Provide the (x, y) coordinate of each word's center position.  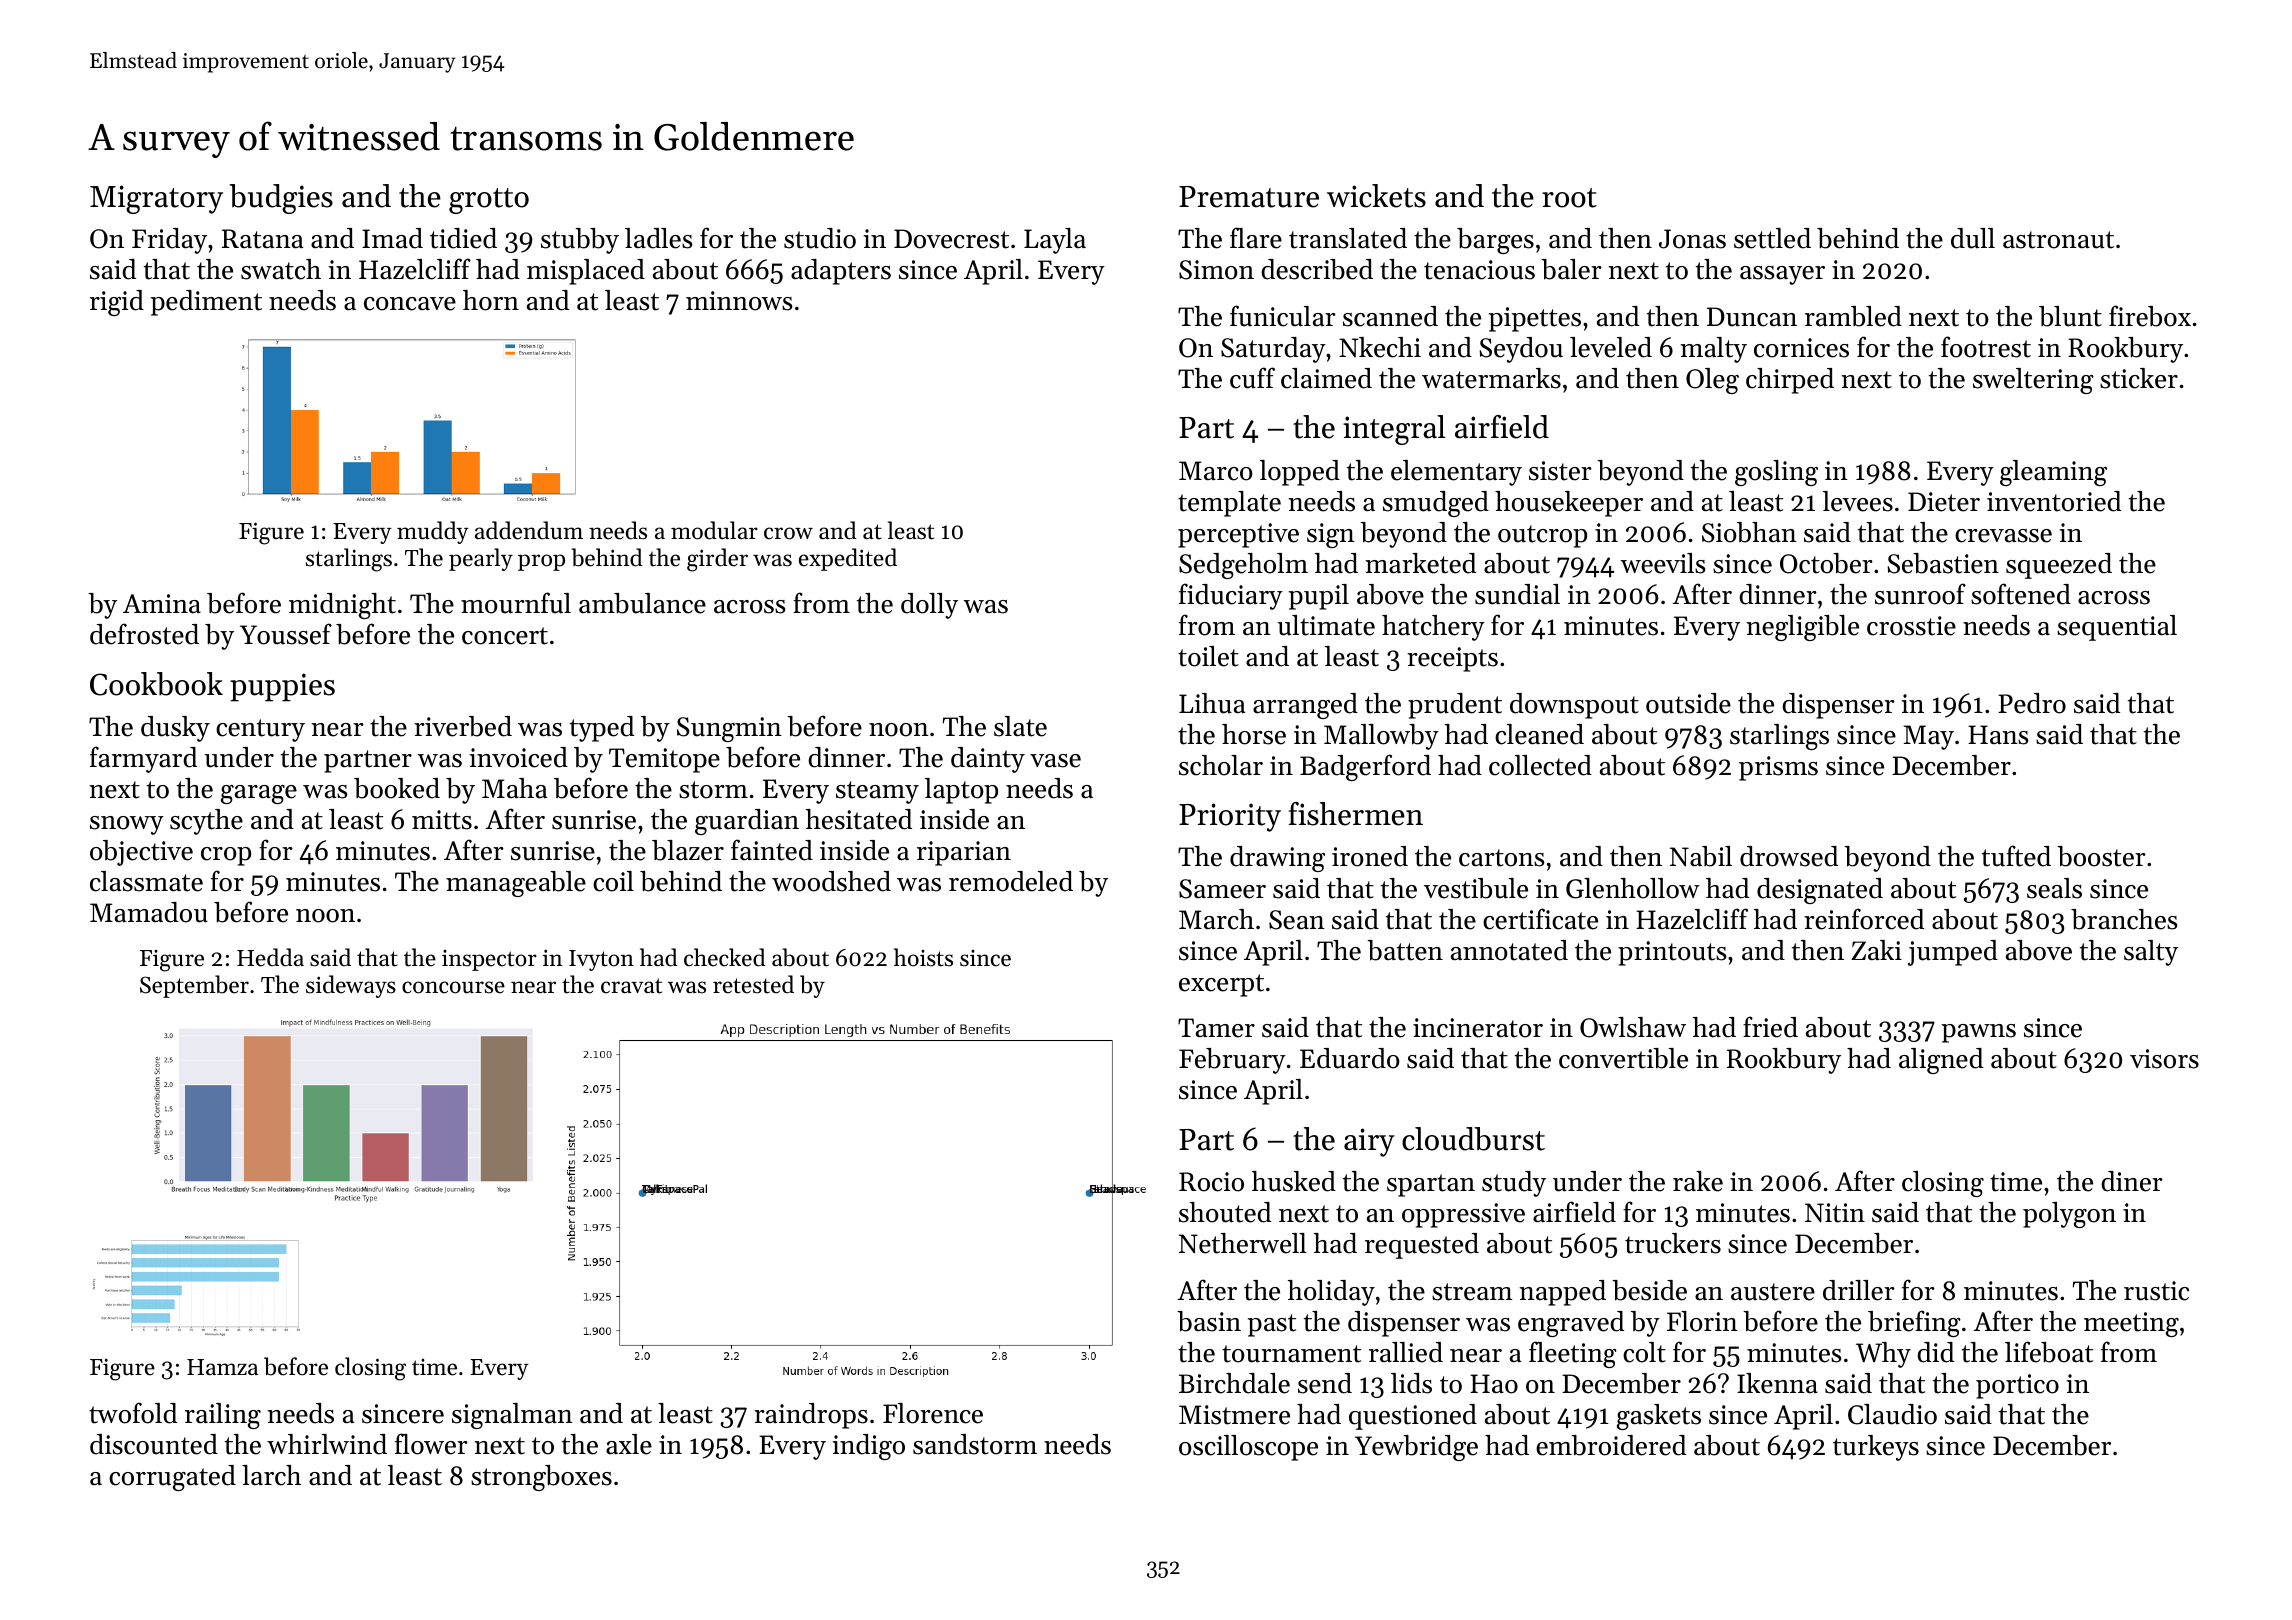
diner (2132, 1181)
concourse (453, 987)
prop (541, 562)
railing (223, 1416)
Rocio (1211, 1182)
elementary (1456, 473)
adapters (841, 272)
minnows (739, 301)
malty (1714, 350)
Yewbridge (1416, 1448)
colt (1644, 1352)
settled (1772, 238)
